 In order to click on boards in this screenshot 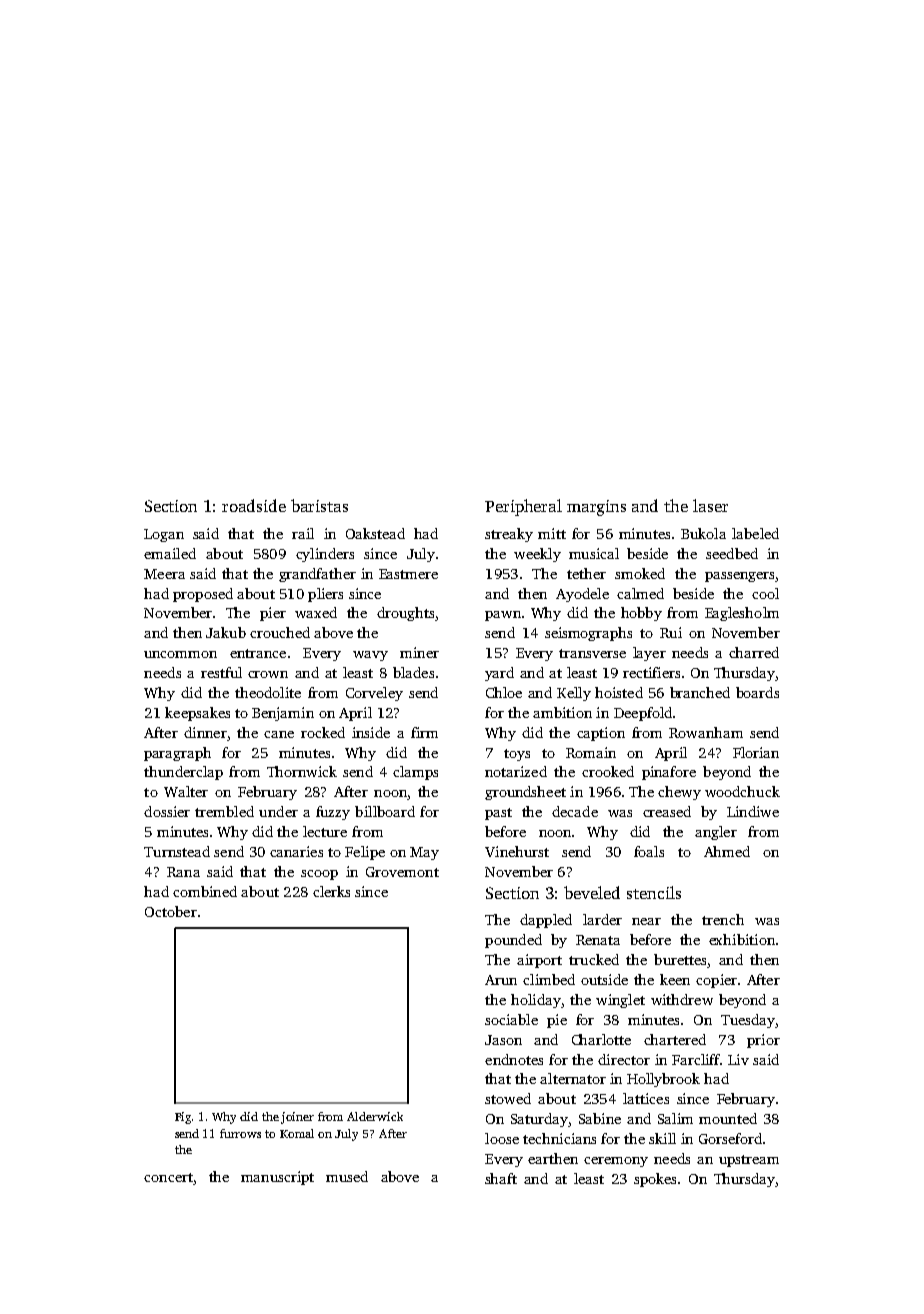, I will do `click(757, 692)`.
